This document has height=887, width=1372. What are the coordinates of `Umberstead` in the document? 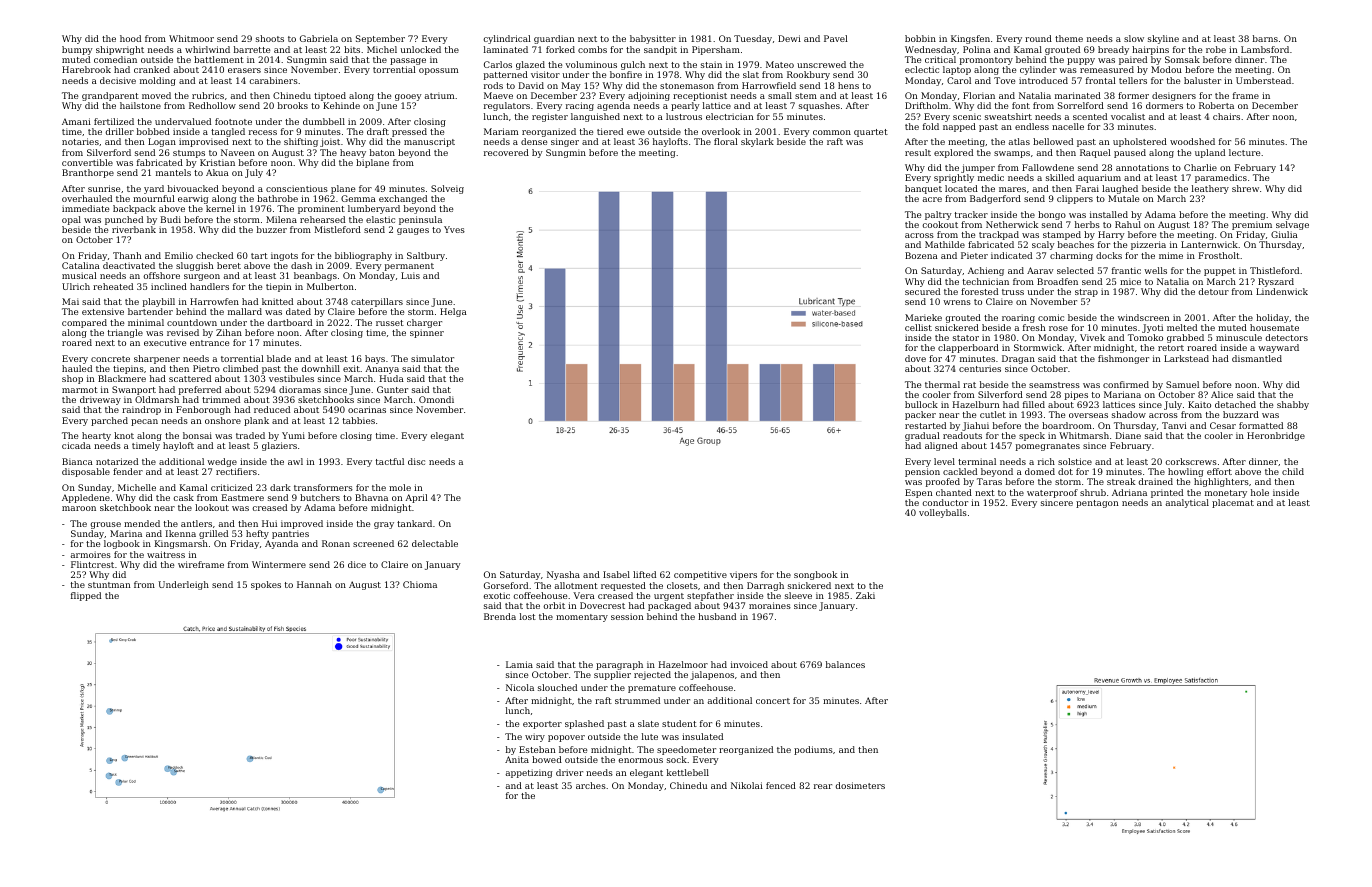 It's located at (1263, 80).
